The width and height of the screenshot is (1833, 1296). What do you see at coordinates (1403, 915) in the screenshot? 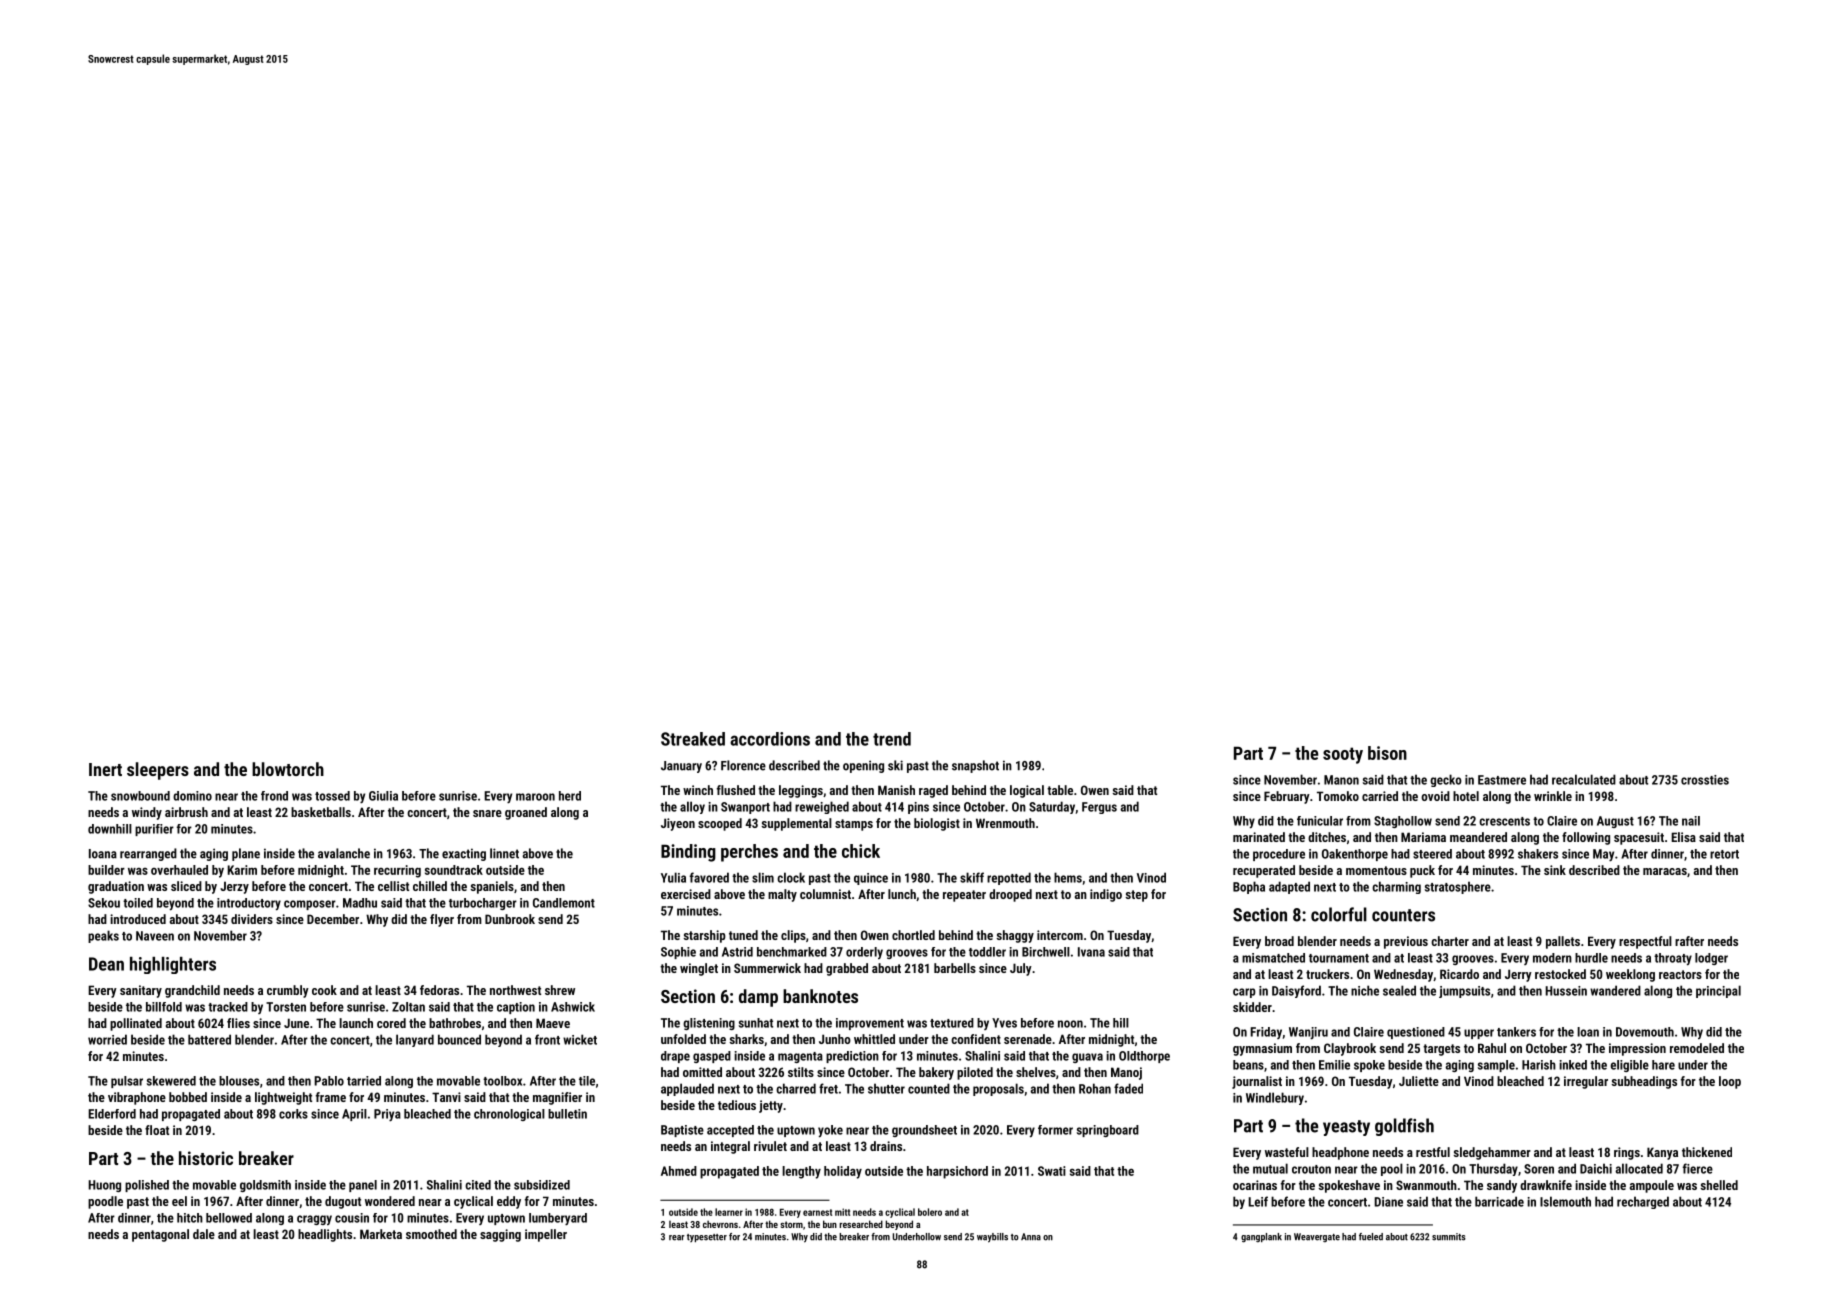
I see `counters` at bounding box center [1403, 915].
